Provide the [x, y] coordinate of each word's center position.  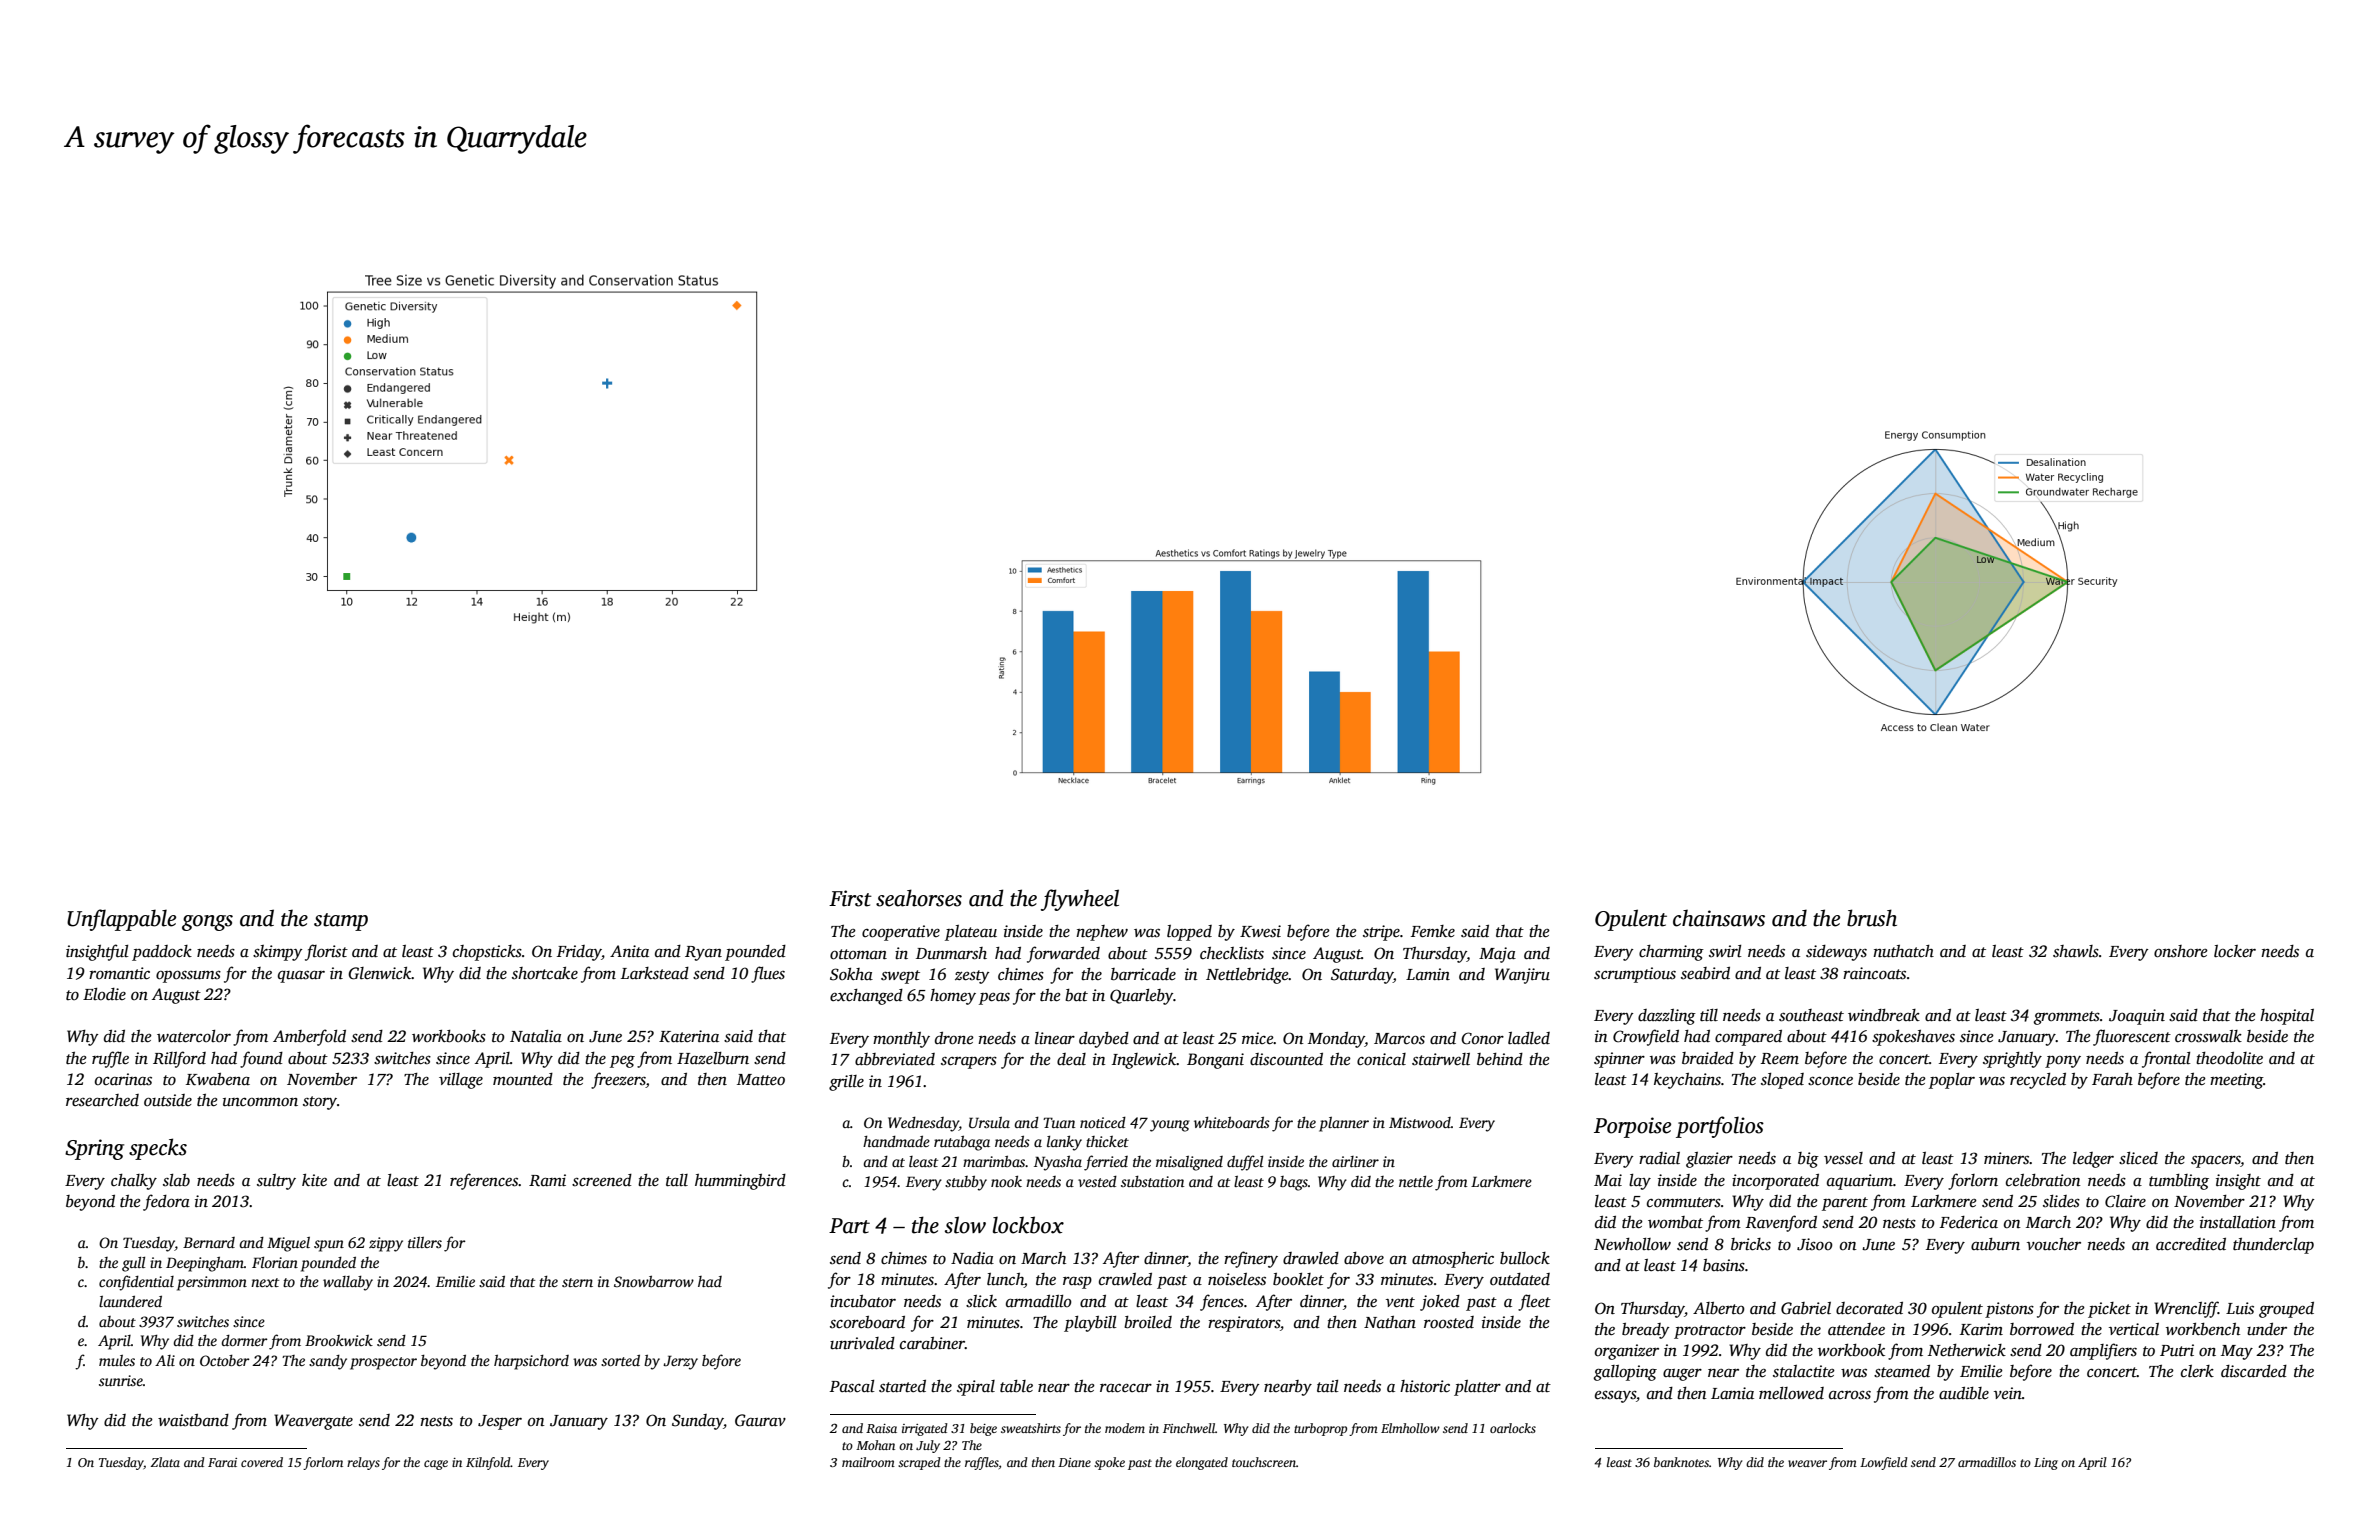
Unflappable [121, 920]
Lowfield [1884, 1463]
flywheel [1080, 900]
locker [2235, 951]
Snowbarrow [654, 1281]
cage [436, 1465]
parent [1845, 1204]
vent [1400, 1302]
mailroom [868, 1462]
